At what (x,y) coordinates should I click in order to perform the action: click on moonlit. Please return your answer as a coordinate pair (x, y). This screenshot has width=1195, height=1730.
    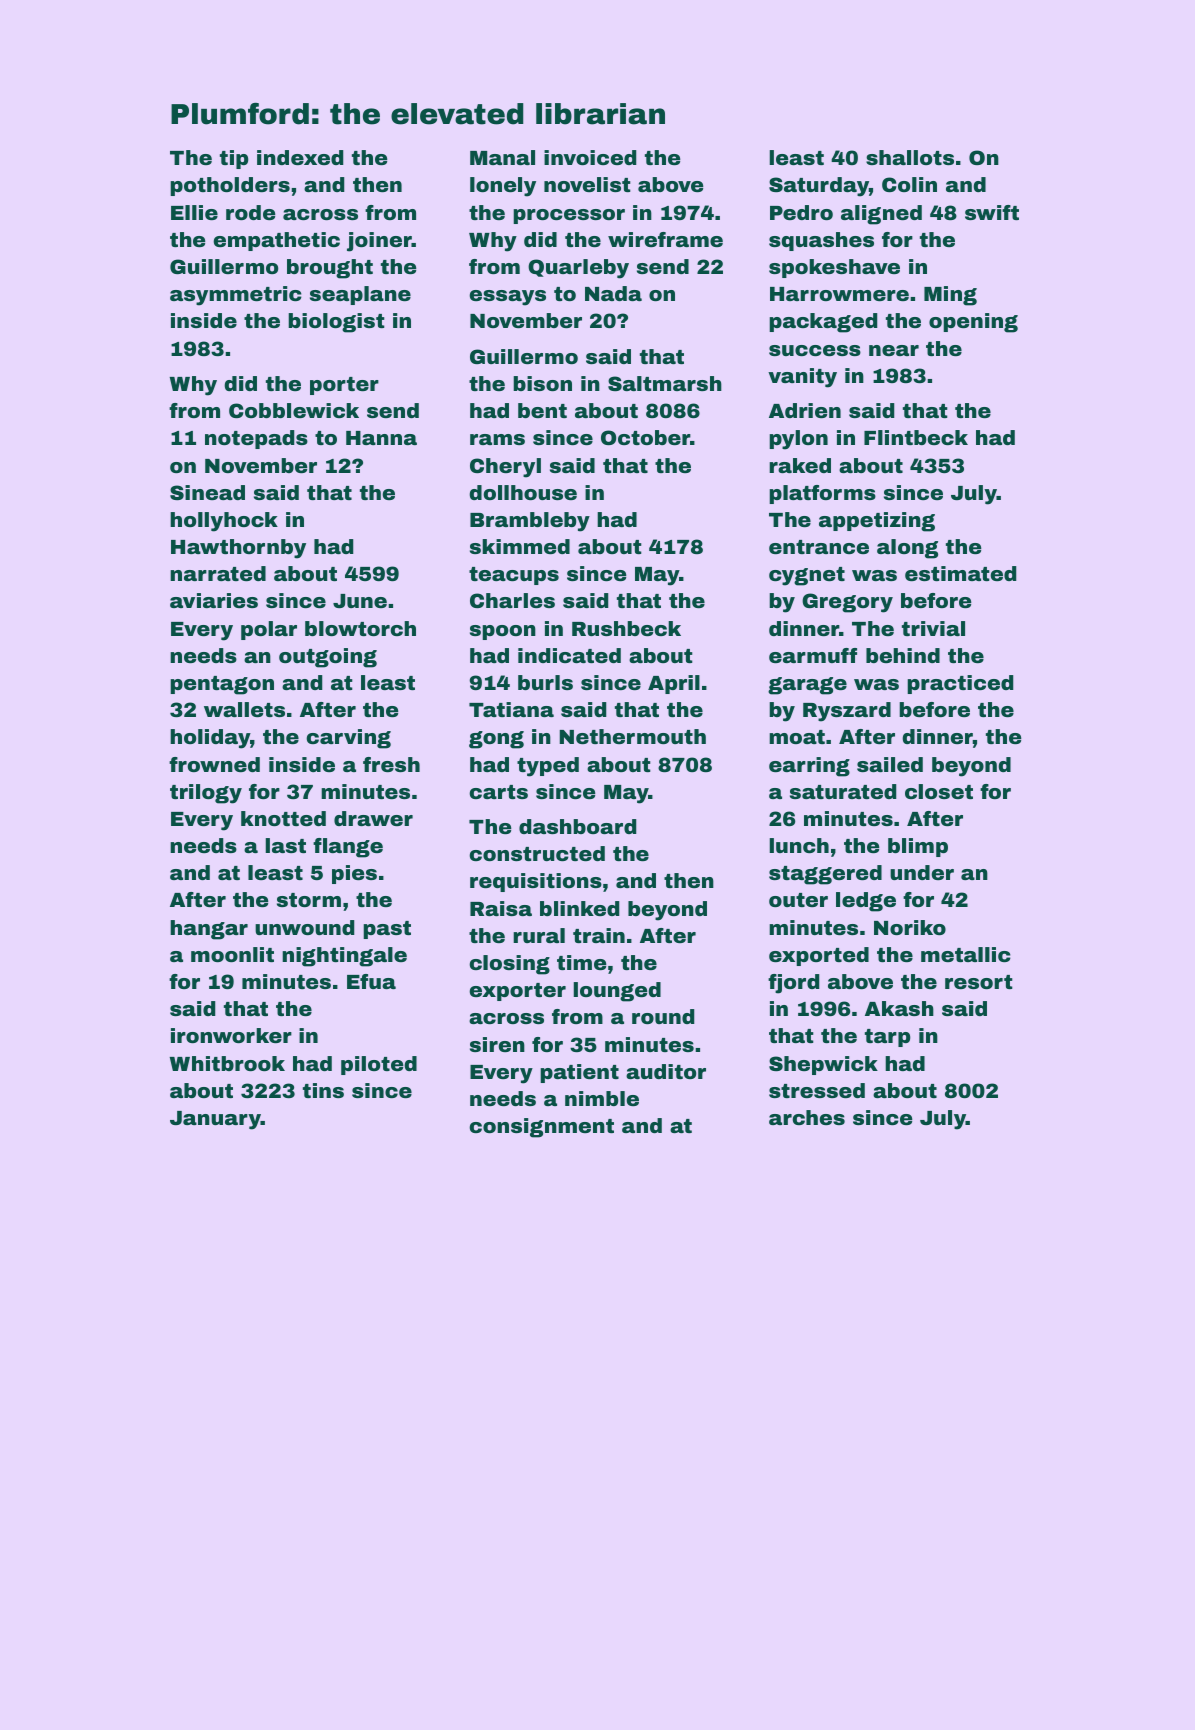
    Looking at the image, I should click on (232, 954).
